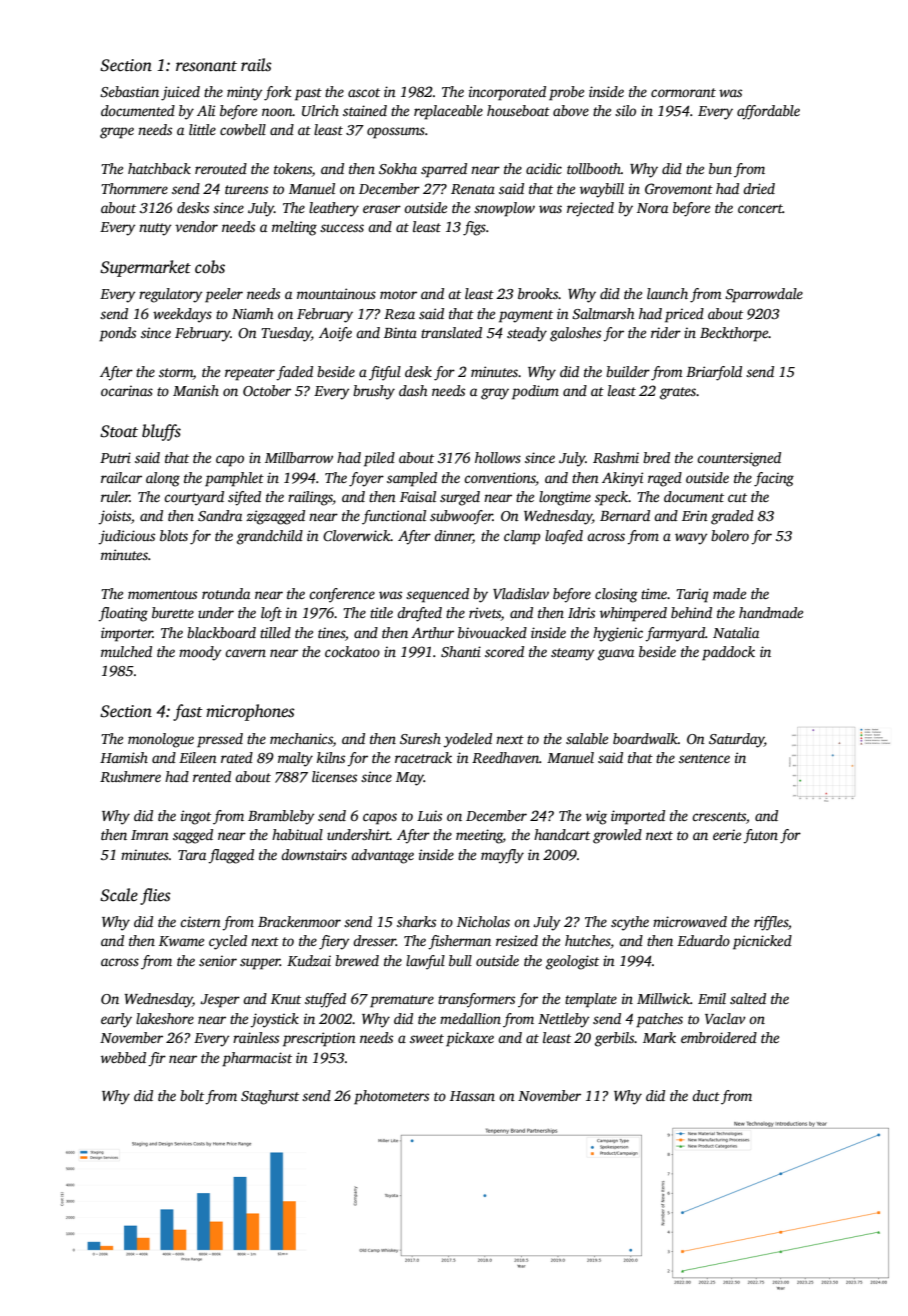 The width and height of the page is (908, 1316). I want to click on rails, so click(256, 65).
